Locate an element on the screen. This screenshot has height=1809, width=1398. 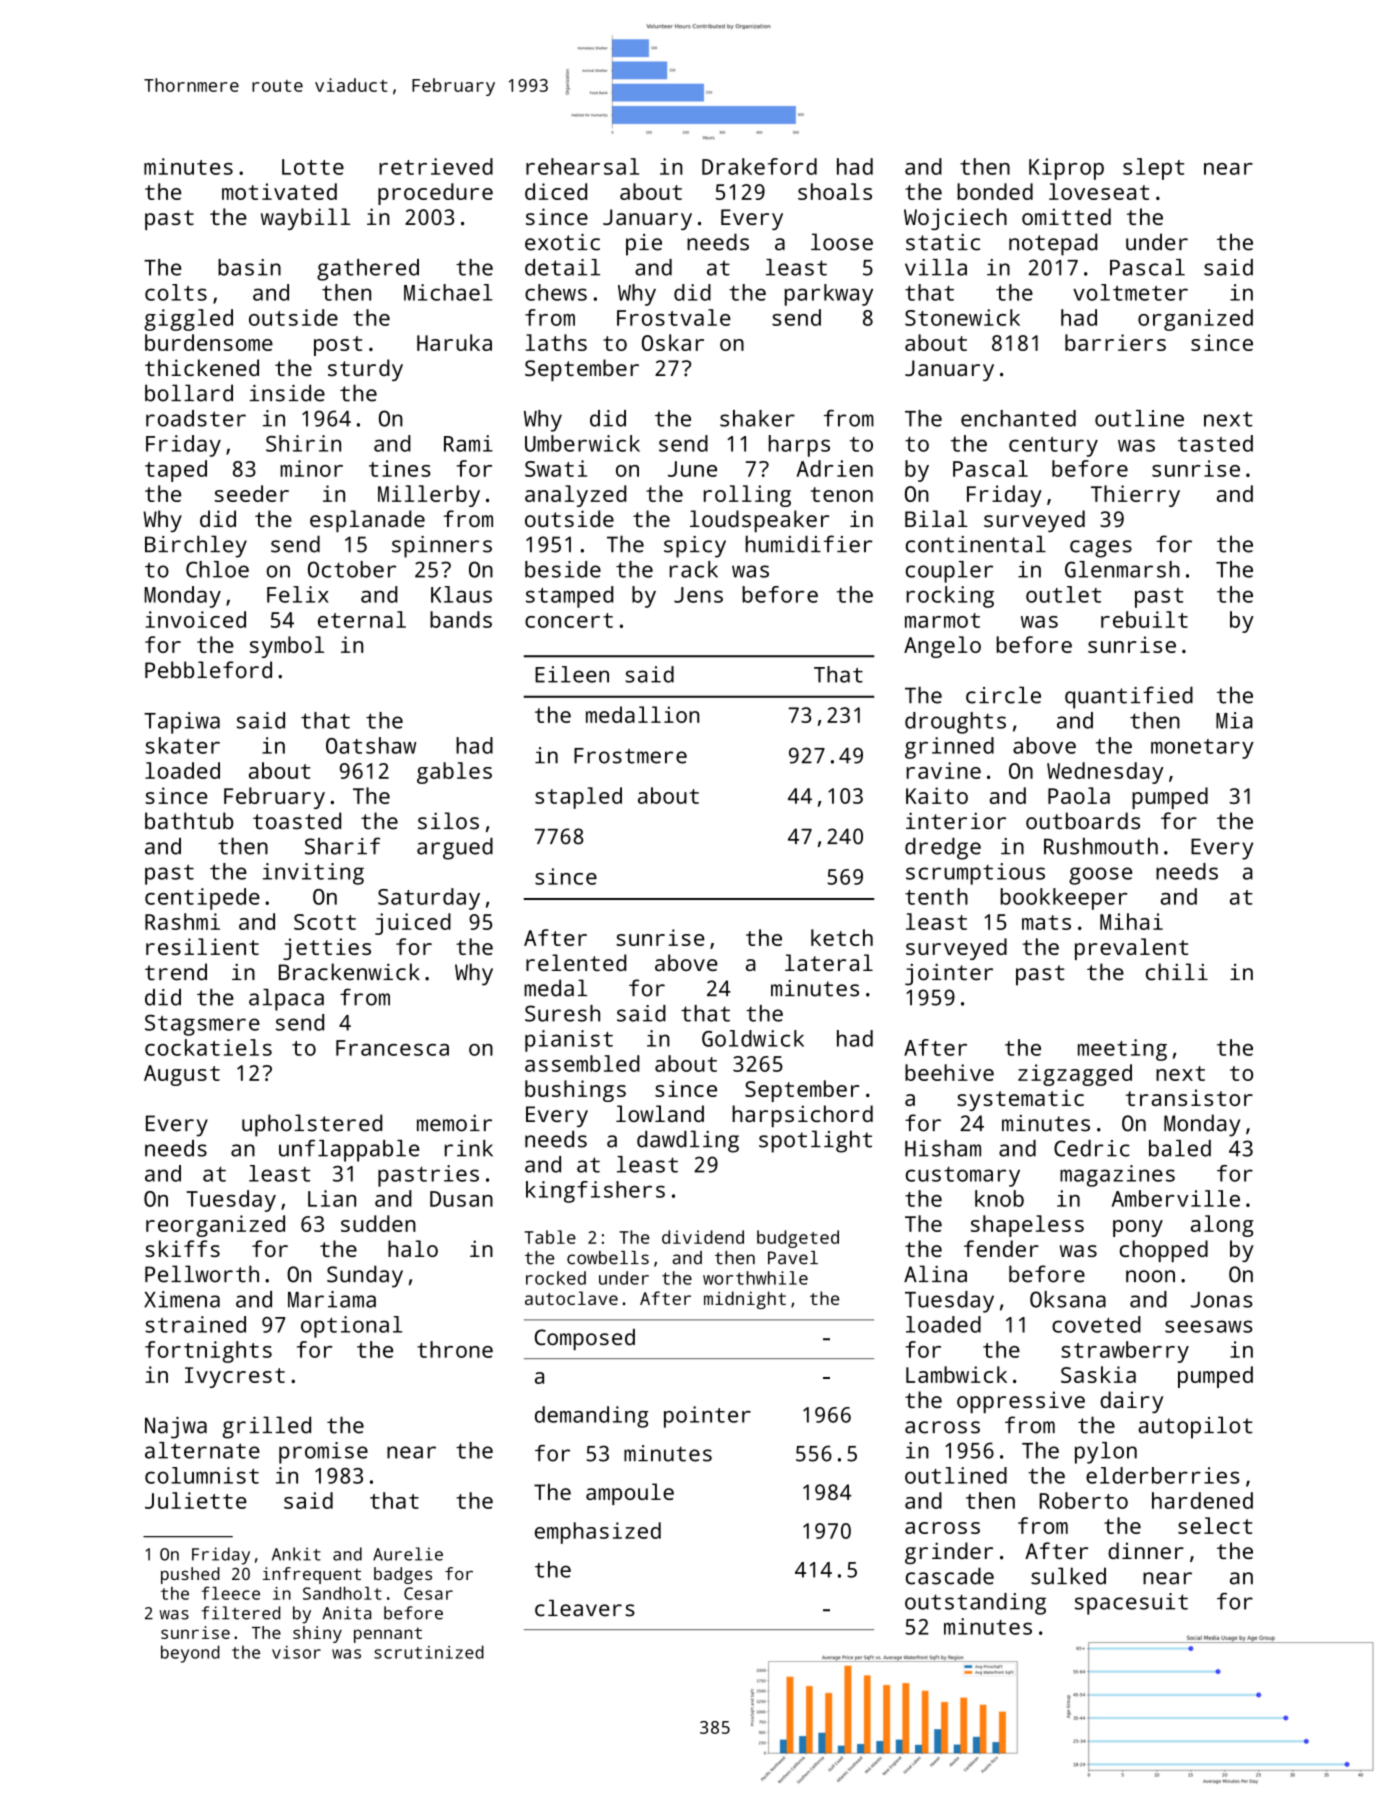
cockatiels is located at coordinates (208, 1047).
